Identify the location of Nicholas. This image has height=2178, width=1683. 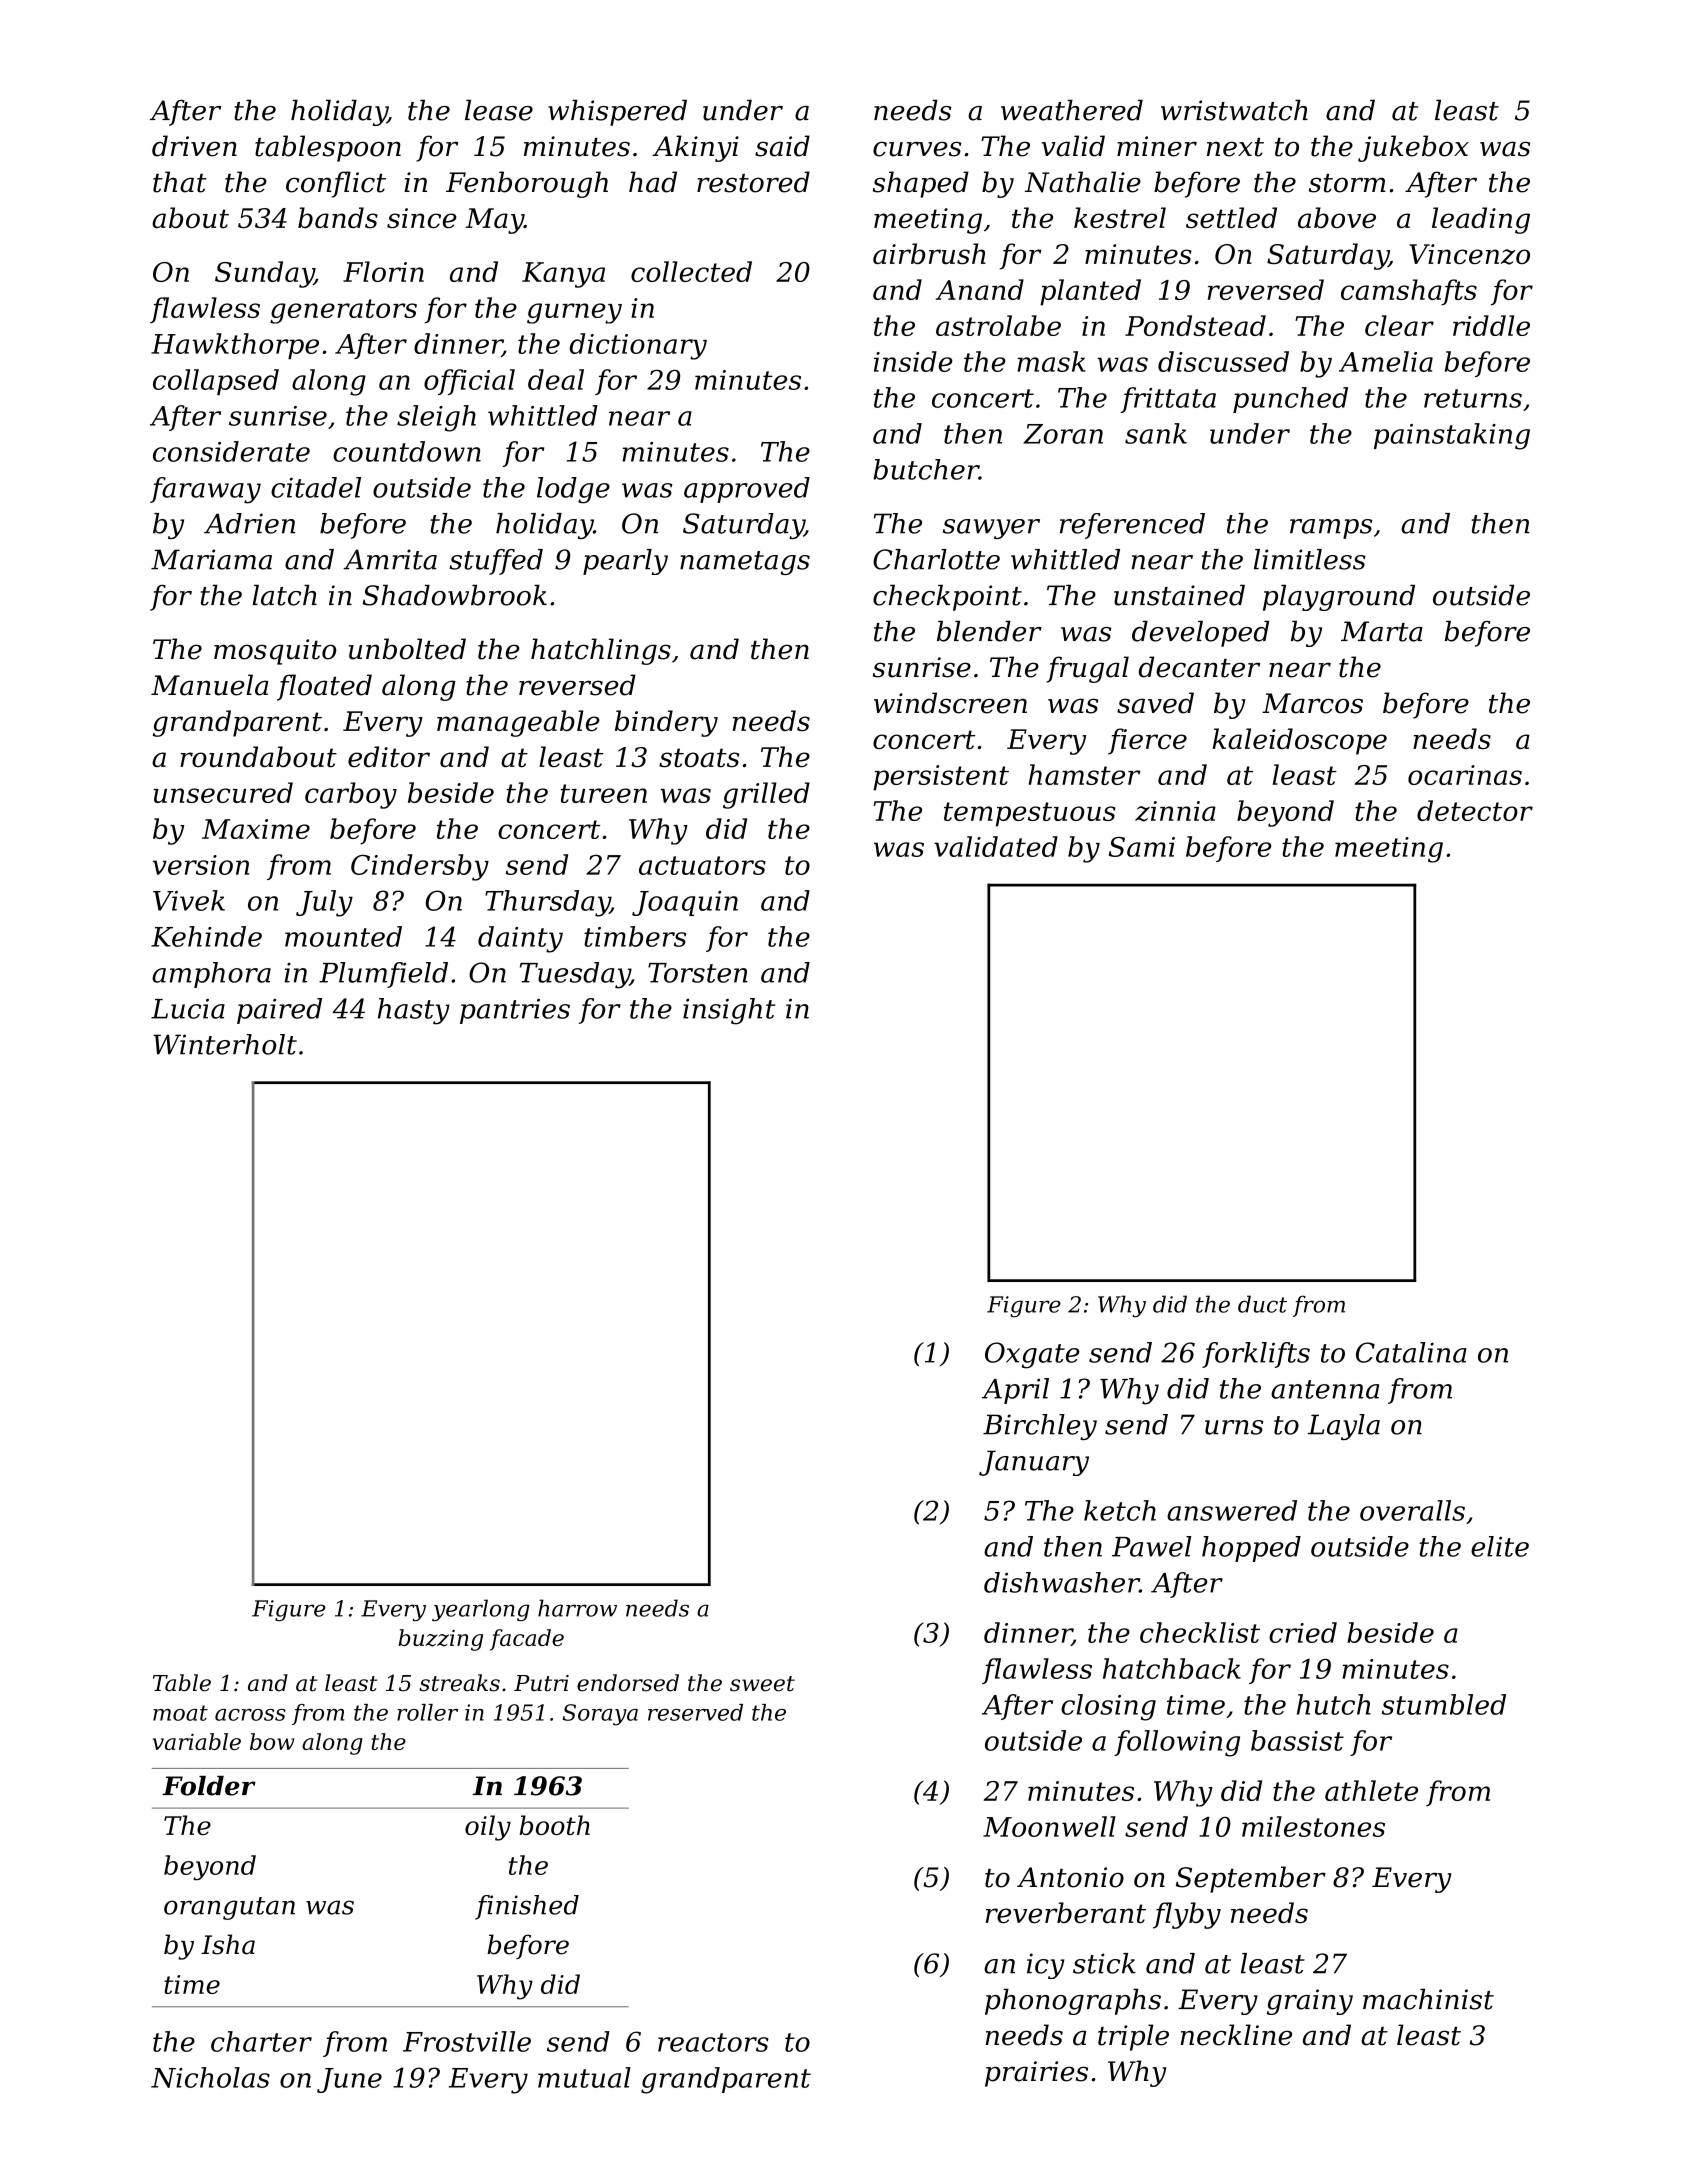
(210, 2077).
